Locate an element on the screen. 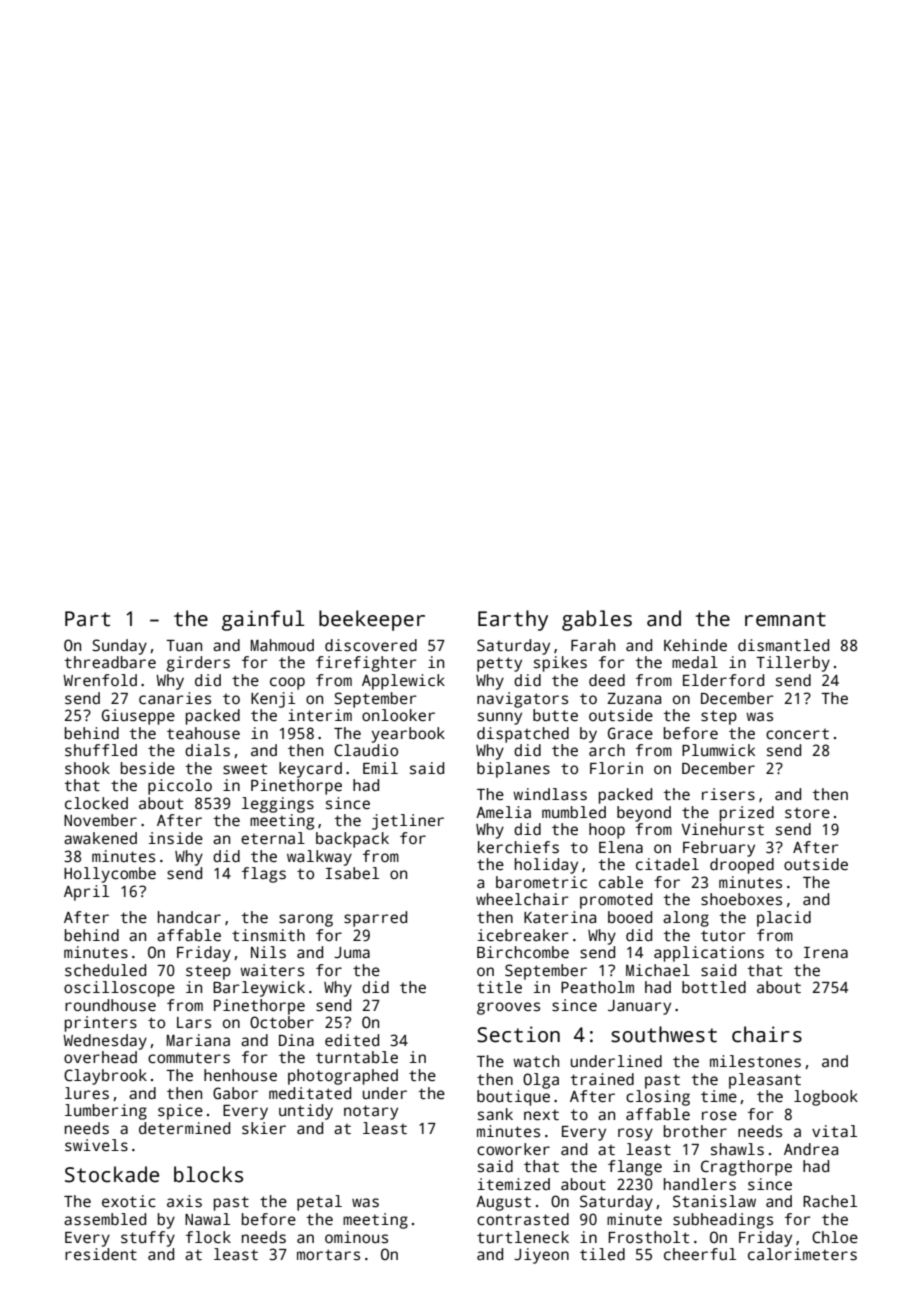 The height and width of the screenshot is (1308, 924). onlooker is located at coordinates (398, 715).
